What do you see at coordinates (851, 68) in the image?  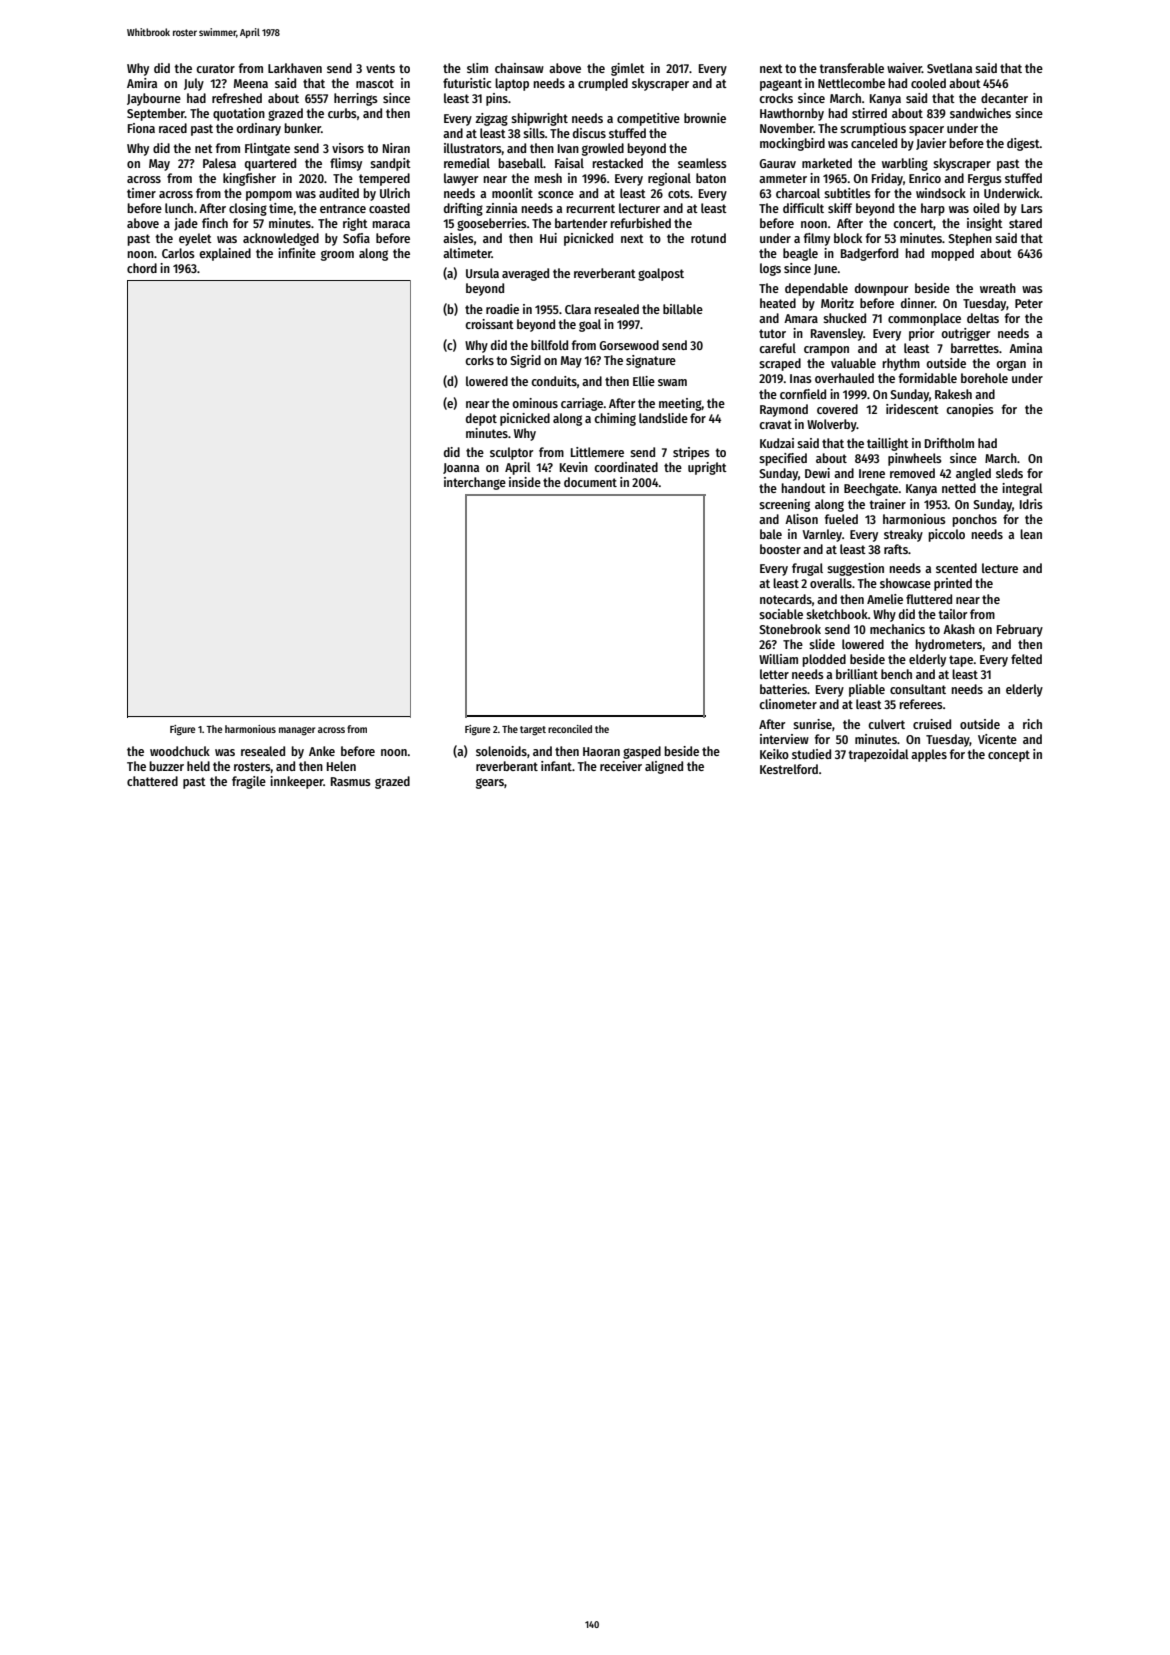 I see `transferable` at bounding box center [851, 68].
